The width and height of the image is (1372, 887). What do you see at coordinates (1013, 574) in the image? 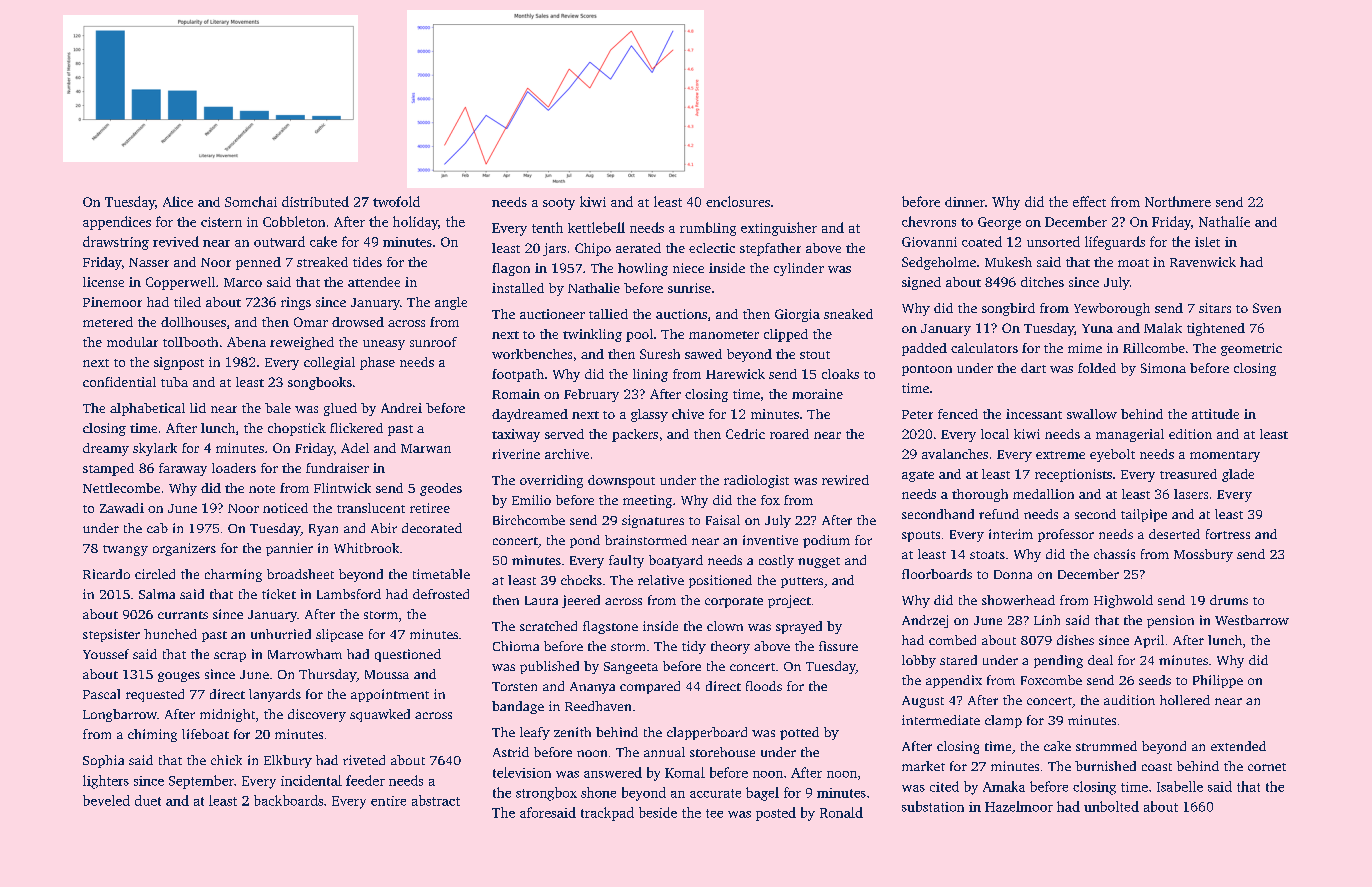
I see `Donna` at bounding box center [1013, 574].
